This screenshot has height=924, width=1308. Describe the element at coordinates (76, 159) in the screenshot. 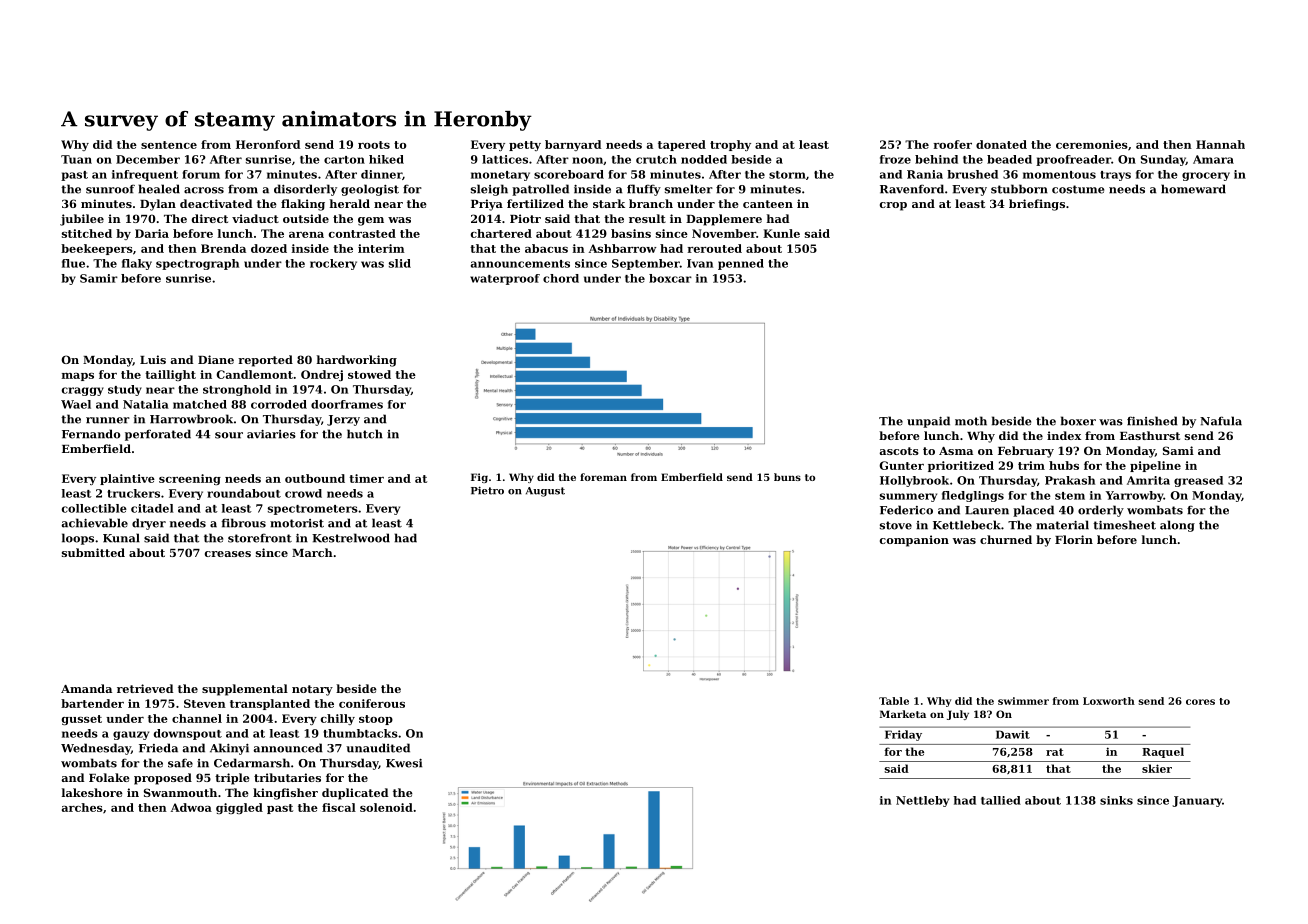

I see `Tuan` at that location.
